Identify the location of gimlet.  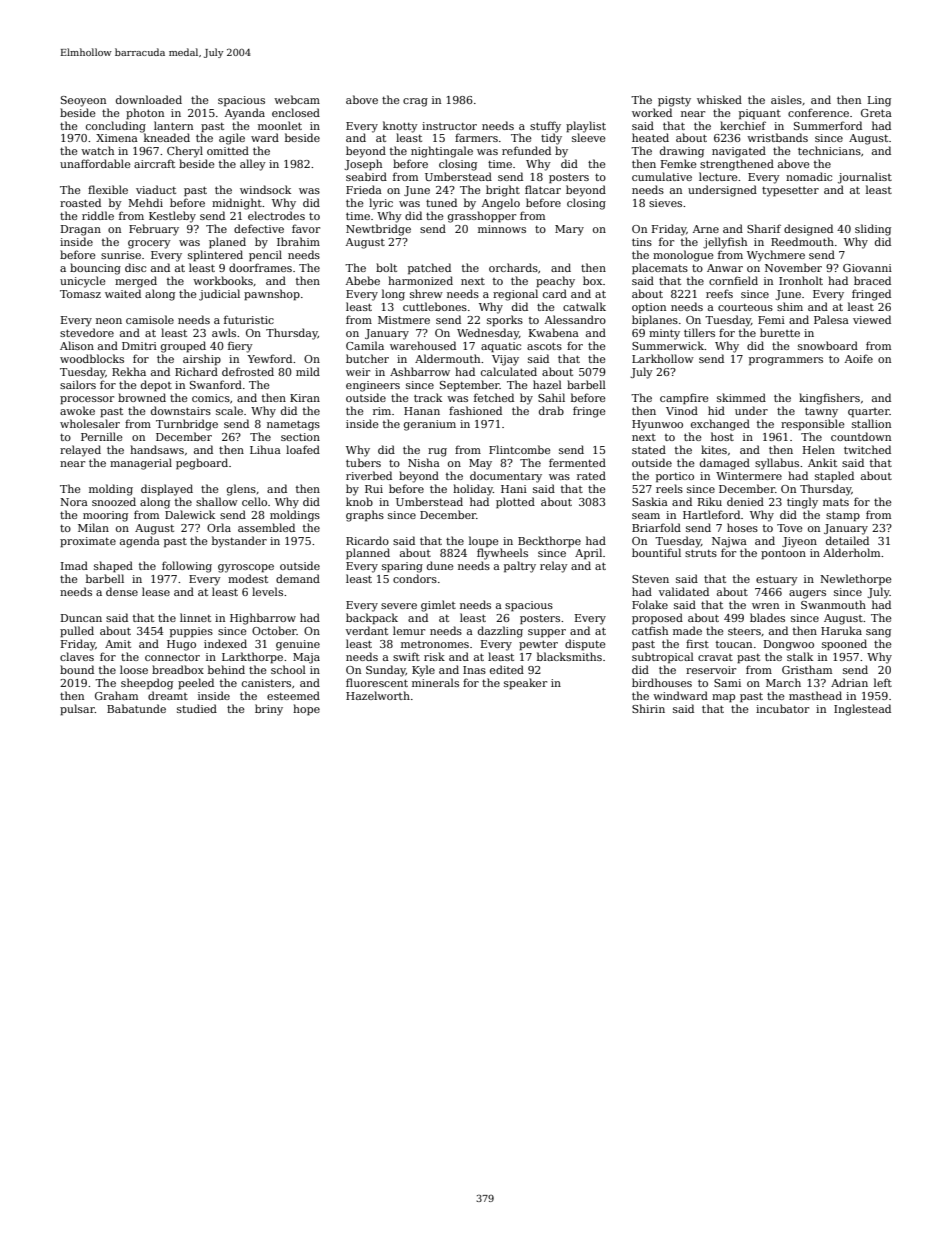
(438, 606).
